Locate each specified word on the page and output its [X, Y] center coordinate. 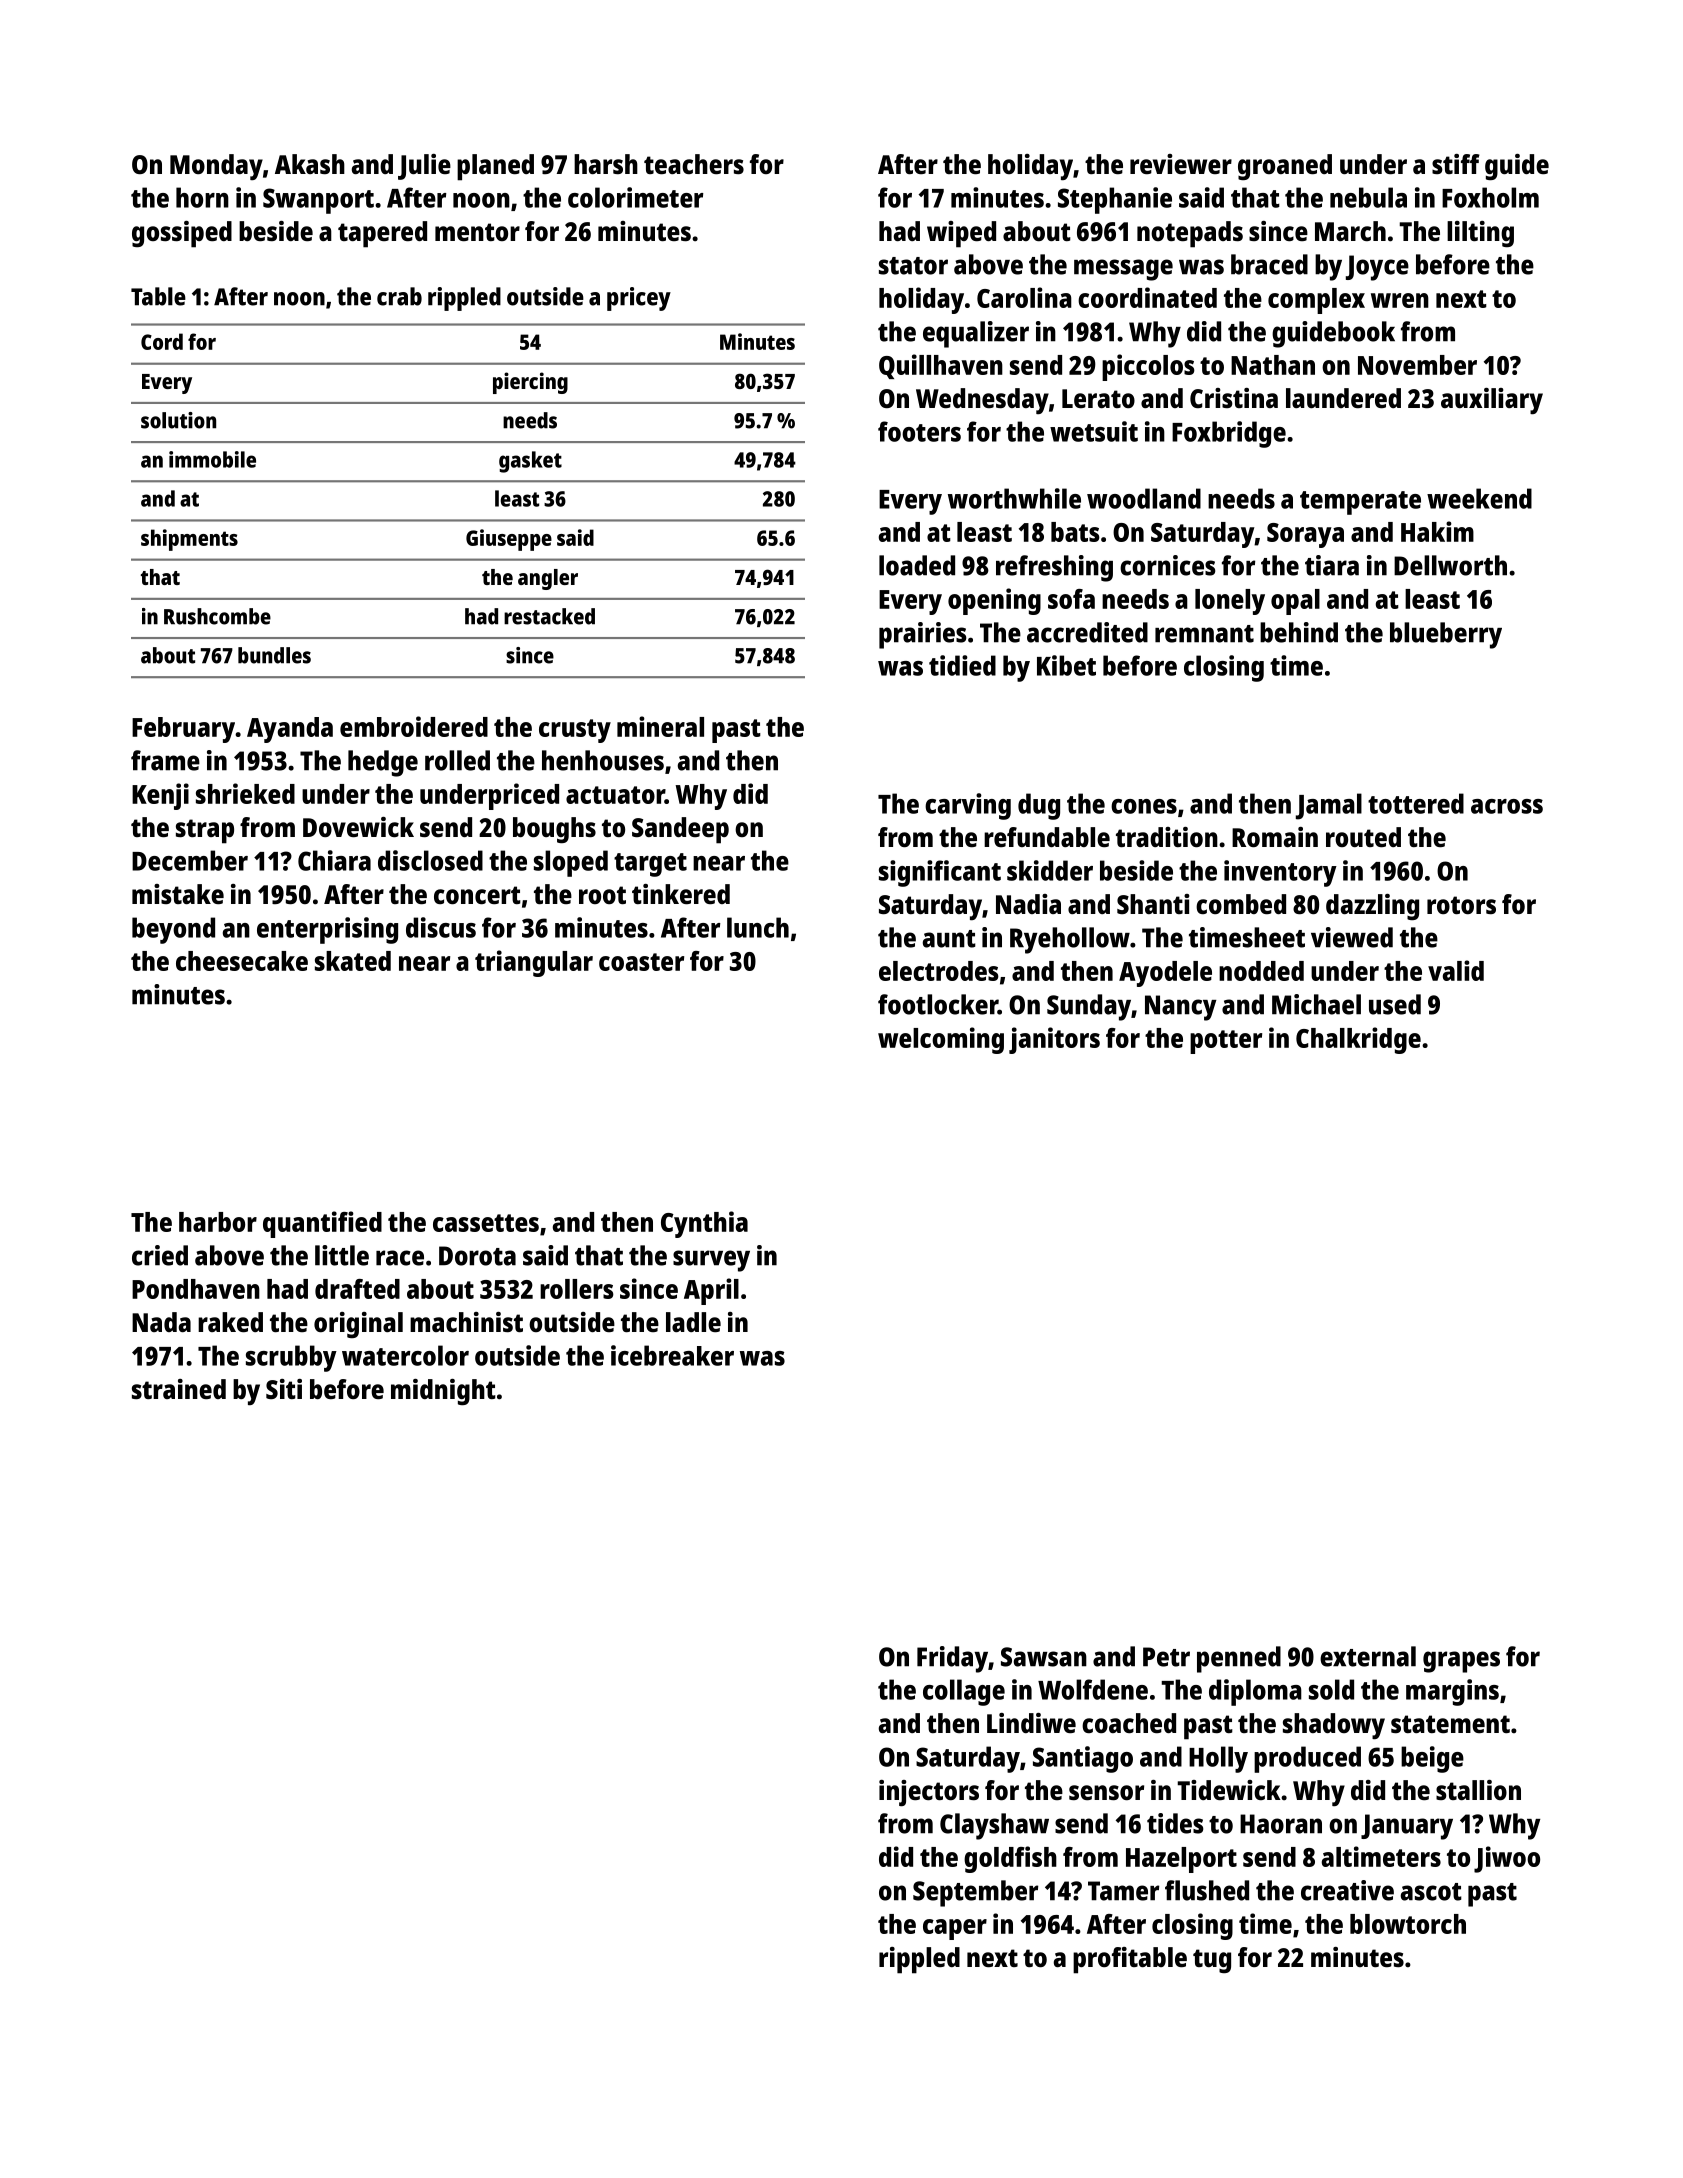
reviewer [1181, 164]
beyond [173, 930]
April [711, 1291]
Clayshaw [994, 1826]
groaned [1285, 167]
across [1507, 806]
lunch [758, 927]
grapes [1461, 1662]
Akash [310, 164]
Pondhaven [196, 1289]
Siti [284, 1389]
